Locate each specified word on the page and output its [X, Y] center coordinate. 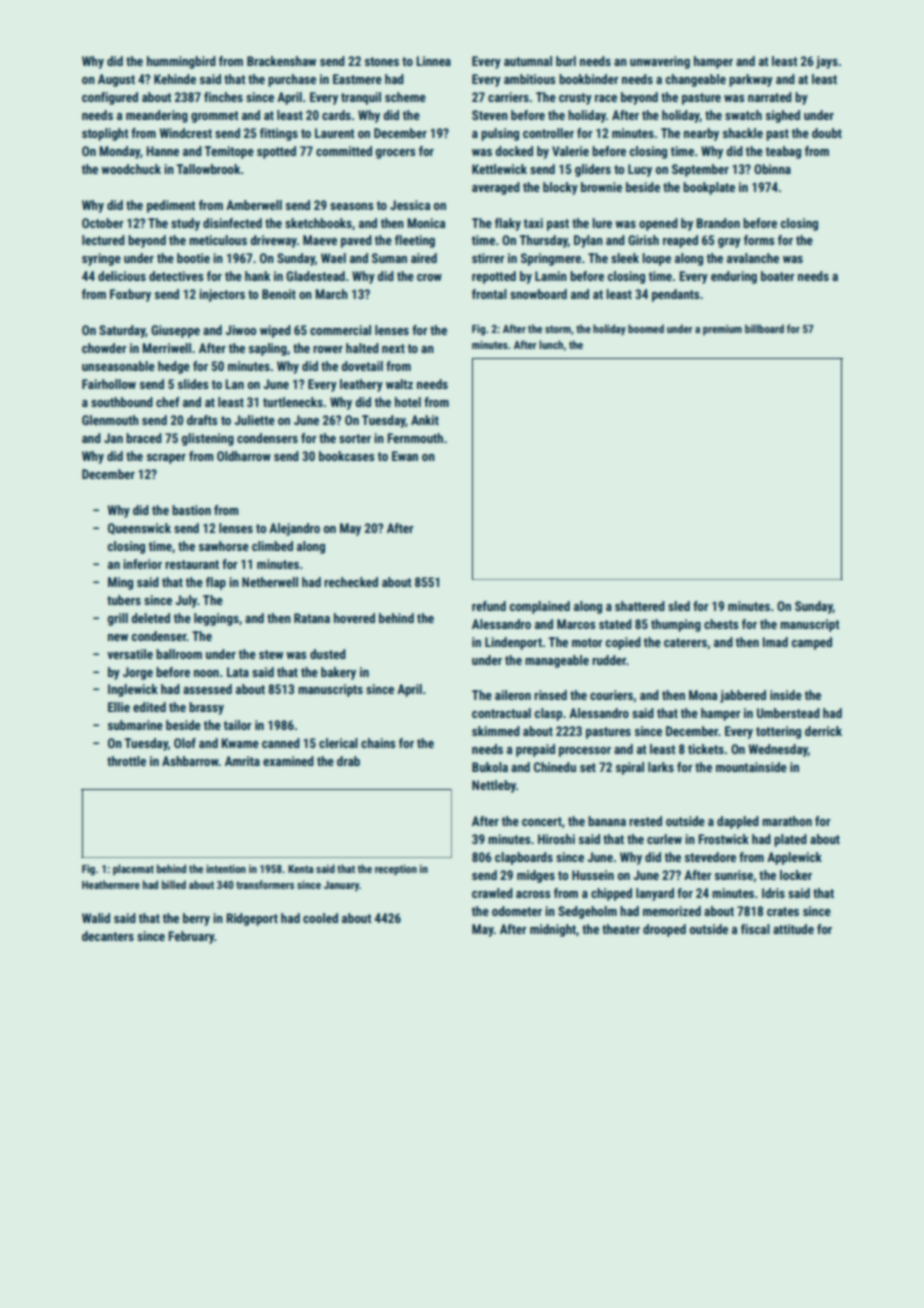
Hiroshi [556, 839]
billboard [764, 328]
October [102, 223]
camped [812, 643]
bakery [338, 673]
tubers [124, 600]
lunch [551, 344]
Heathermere [111, 884]
